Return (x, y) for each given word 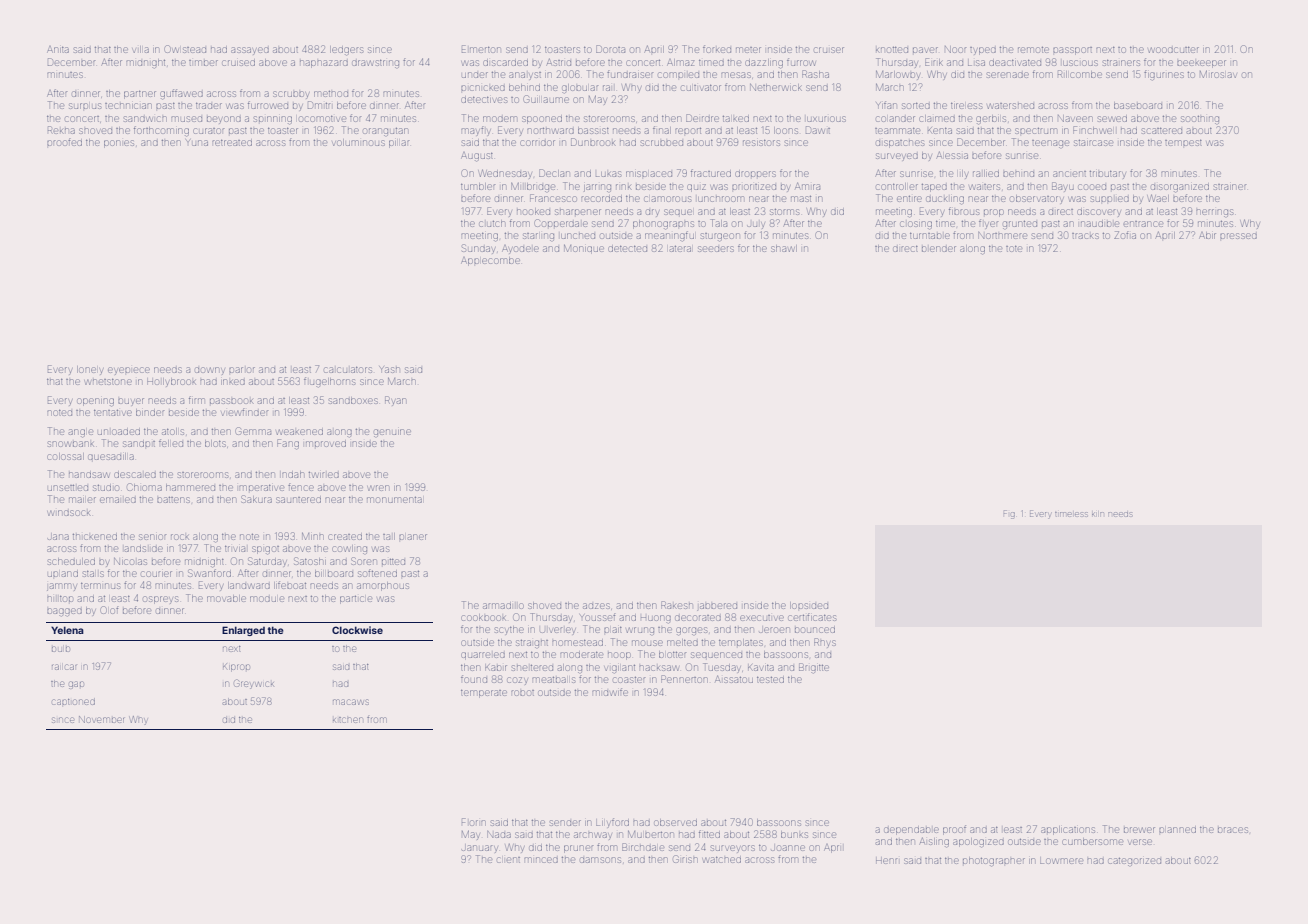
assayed (250, 51)
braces (1233, 830)
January (479, 849)
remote (1033, 50)
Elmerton (481, 49)
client (509, 860)
